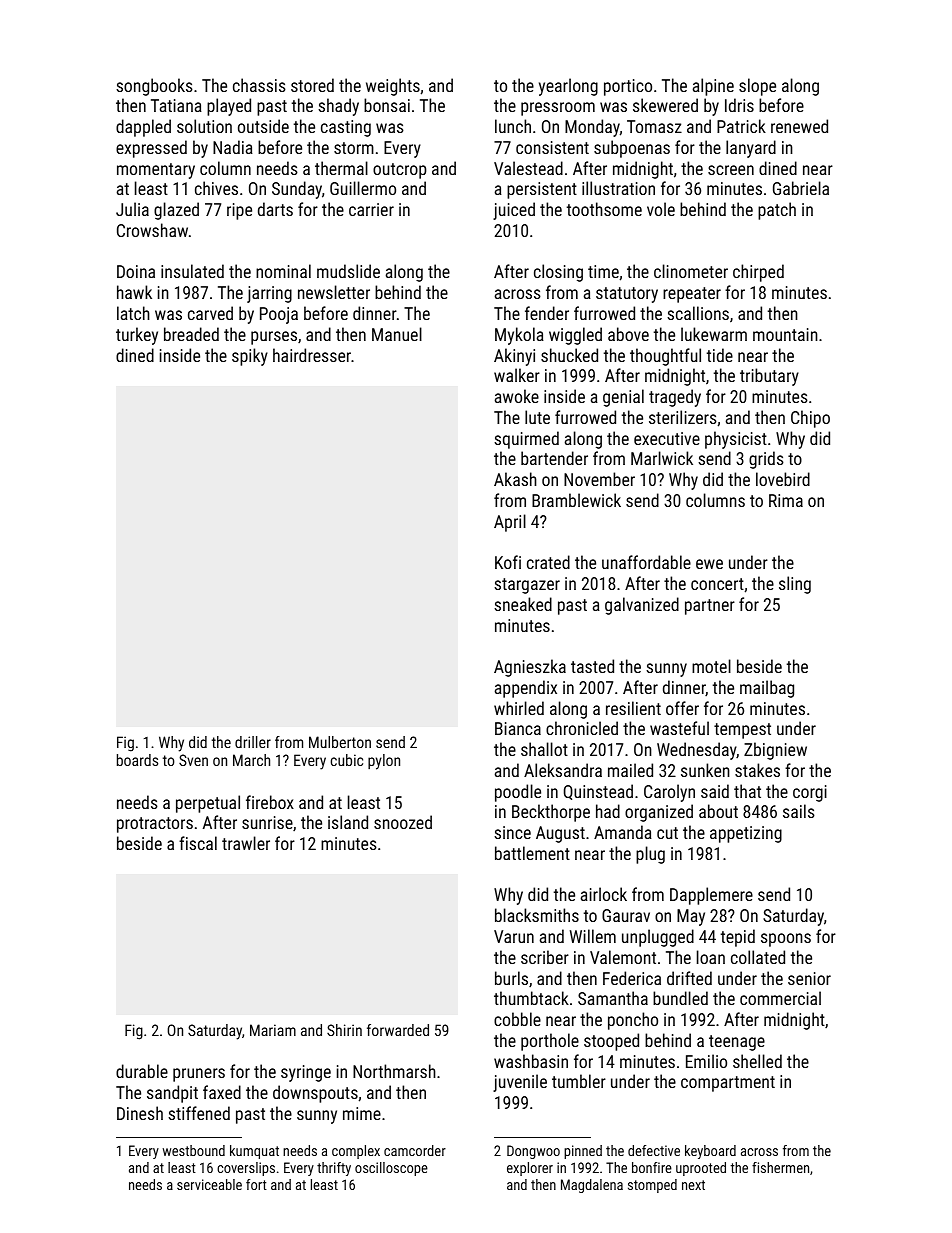  What do you see at coordinates (780, 998) in the page?
I see `commercial` at bounding box center [780, 998].
